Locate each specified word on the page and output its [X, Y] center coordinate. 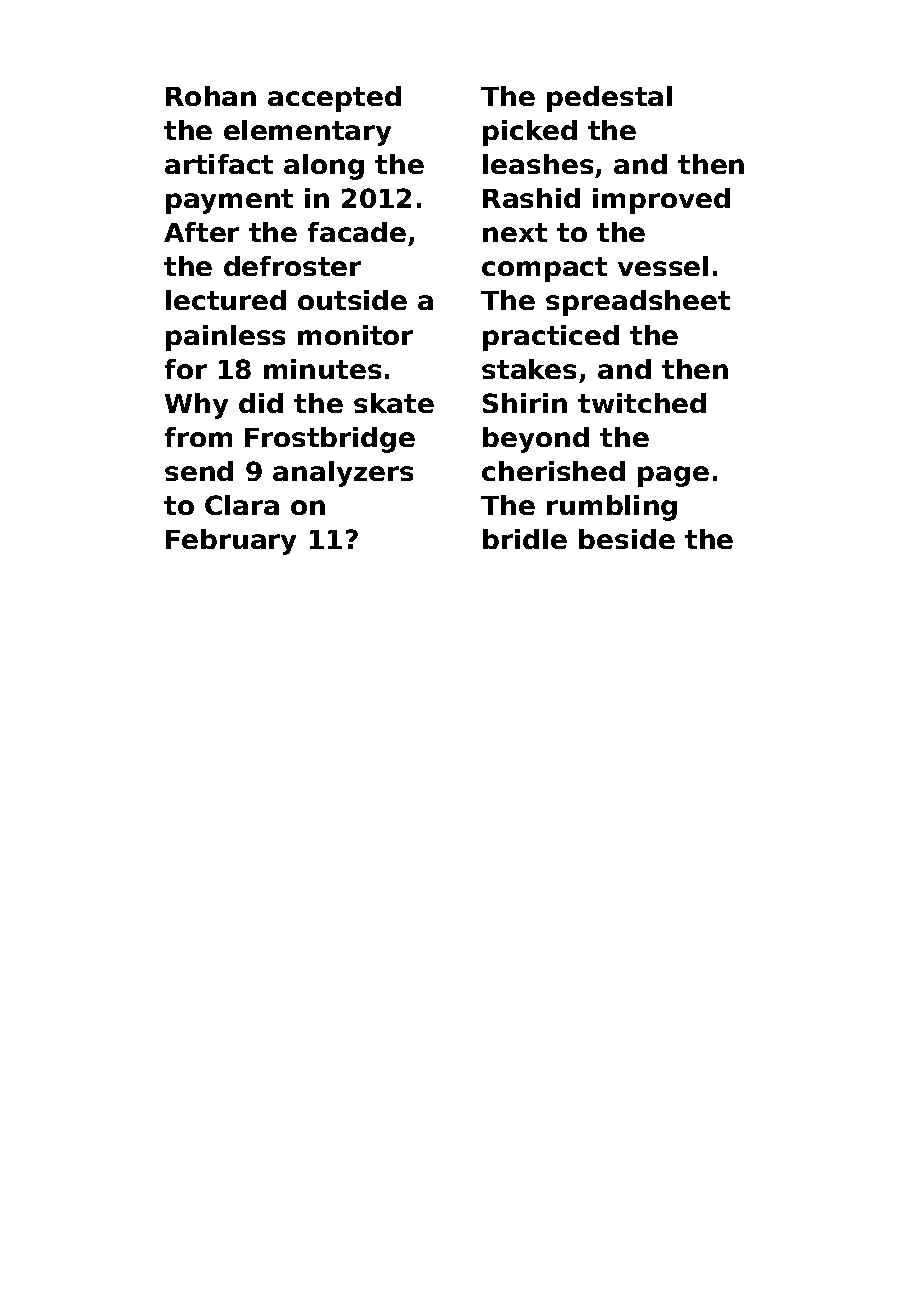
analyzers [343, 474]
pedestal [609, 99]
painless [225, 338]
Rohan [211, 96]
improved [661, 201]
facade [357, 232]
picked [530, 133]
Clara [242, 505]
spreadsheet [638, 303]
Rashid [531, 198]
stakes [529, 369]
